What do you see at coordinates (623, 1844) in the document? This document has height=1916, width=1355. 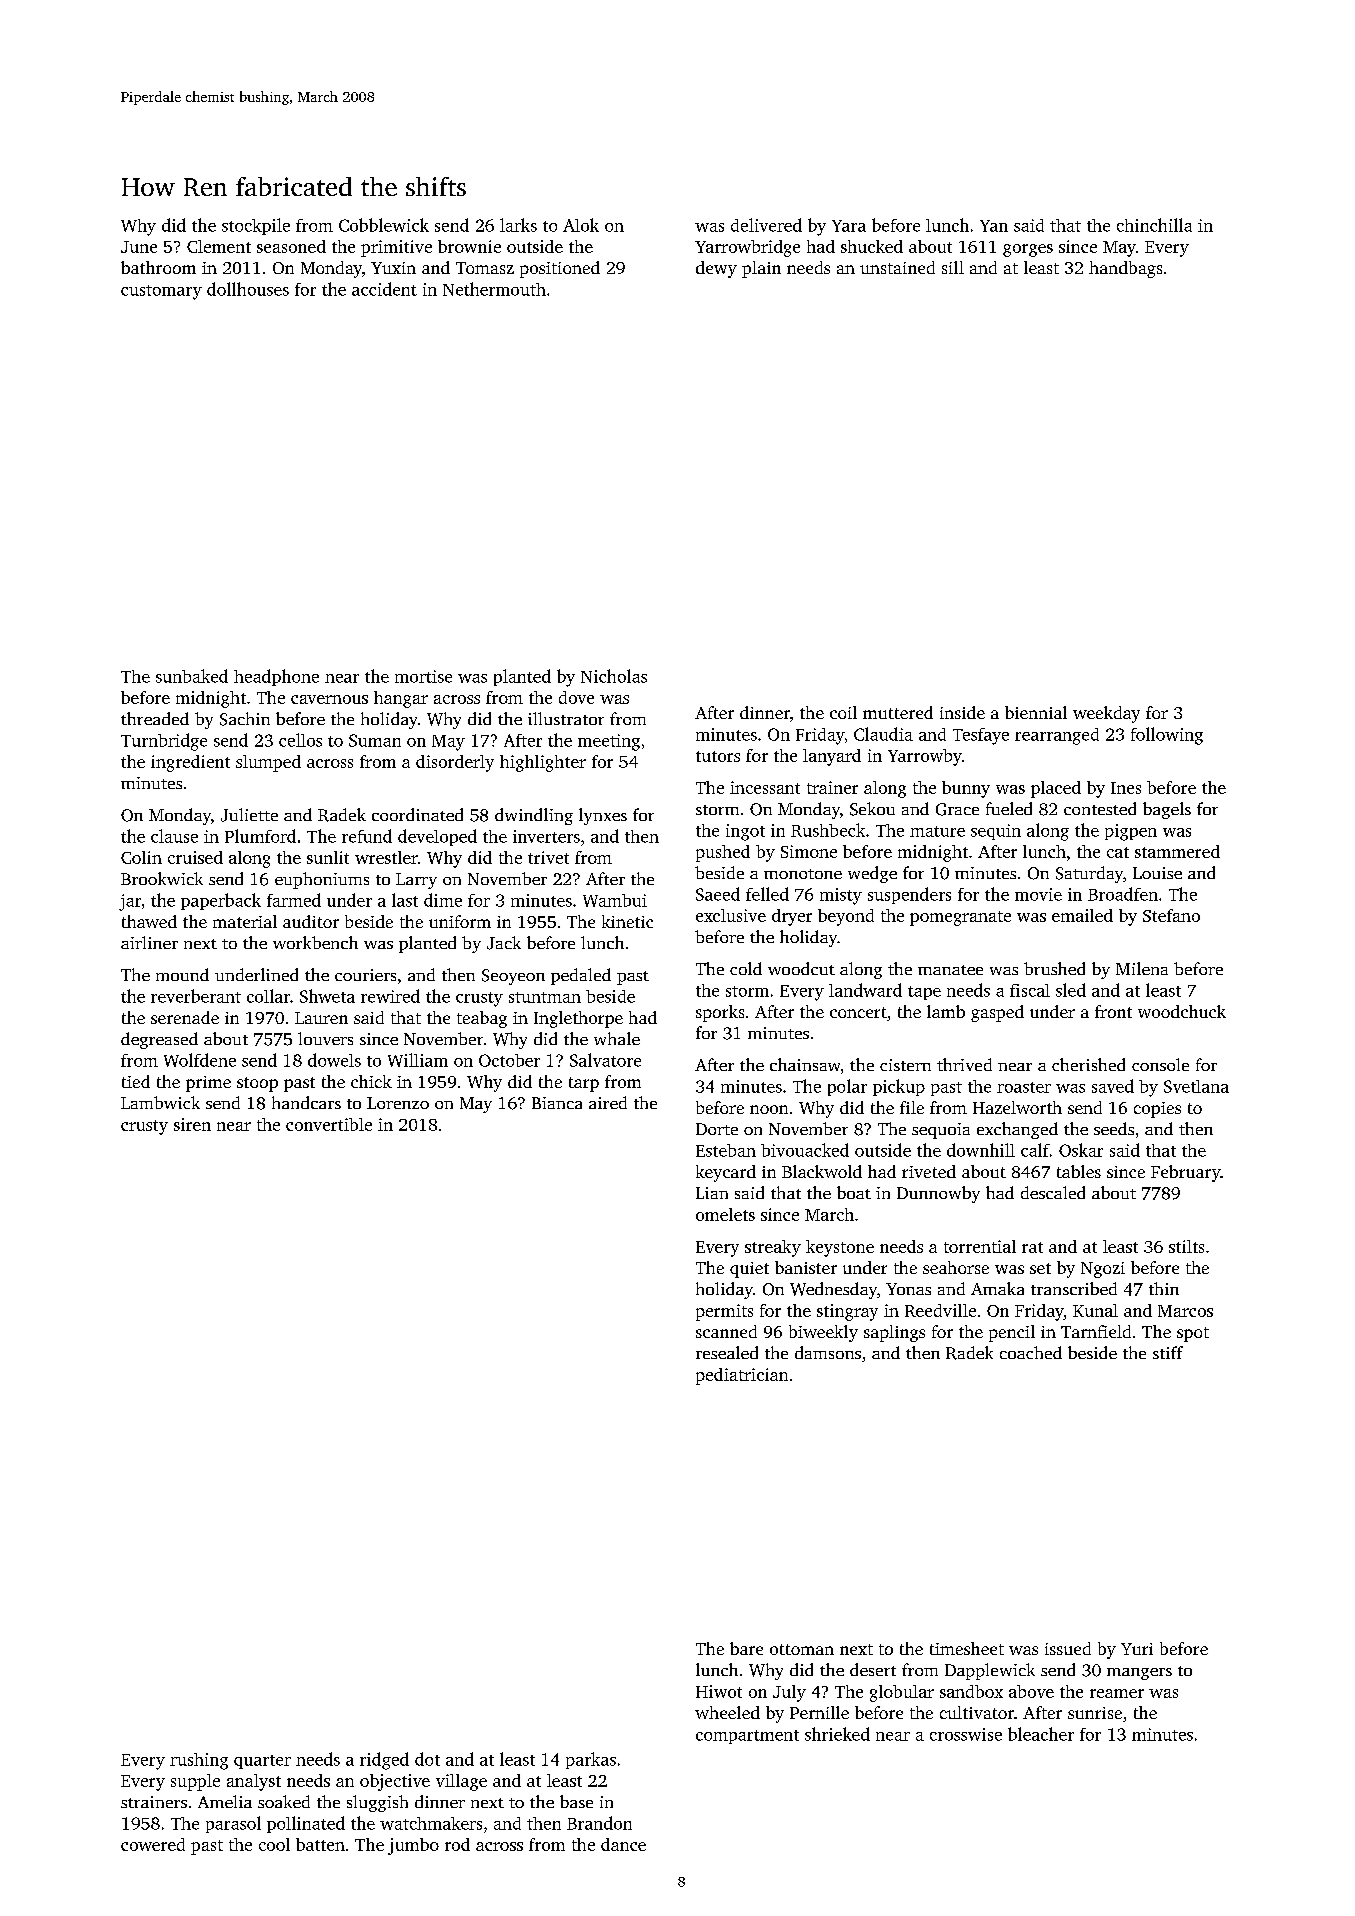 I see `dance` at bounding box center [623, 1844].
